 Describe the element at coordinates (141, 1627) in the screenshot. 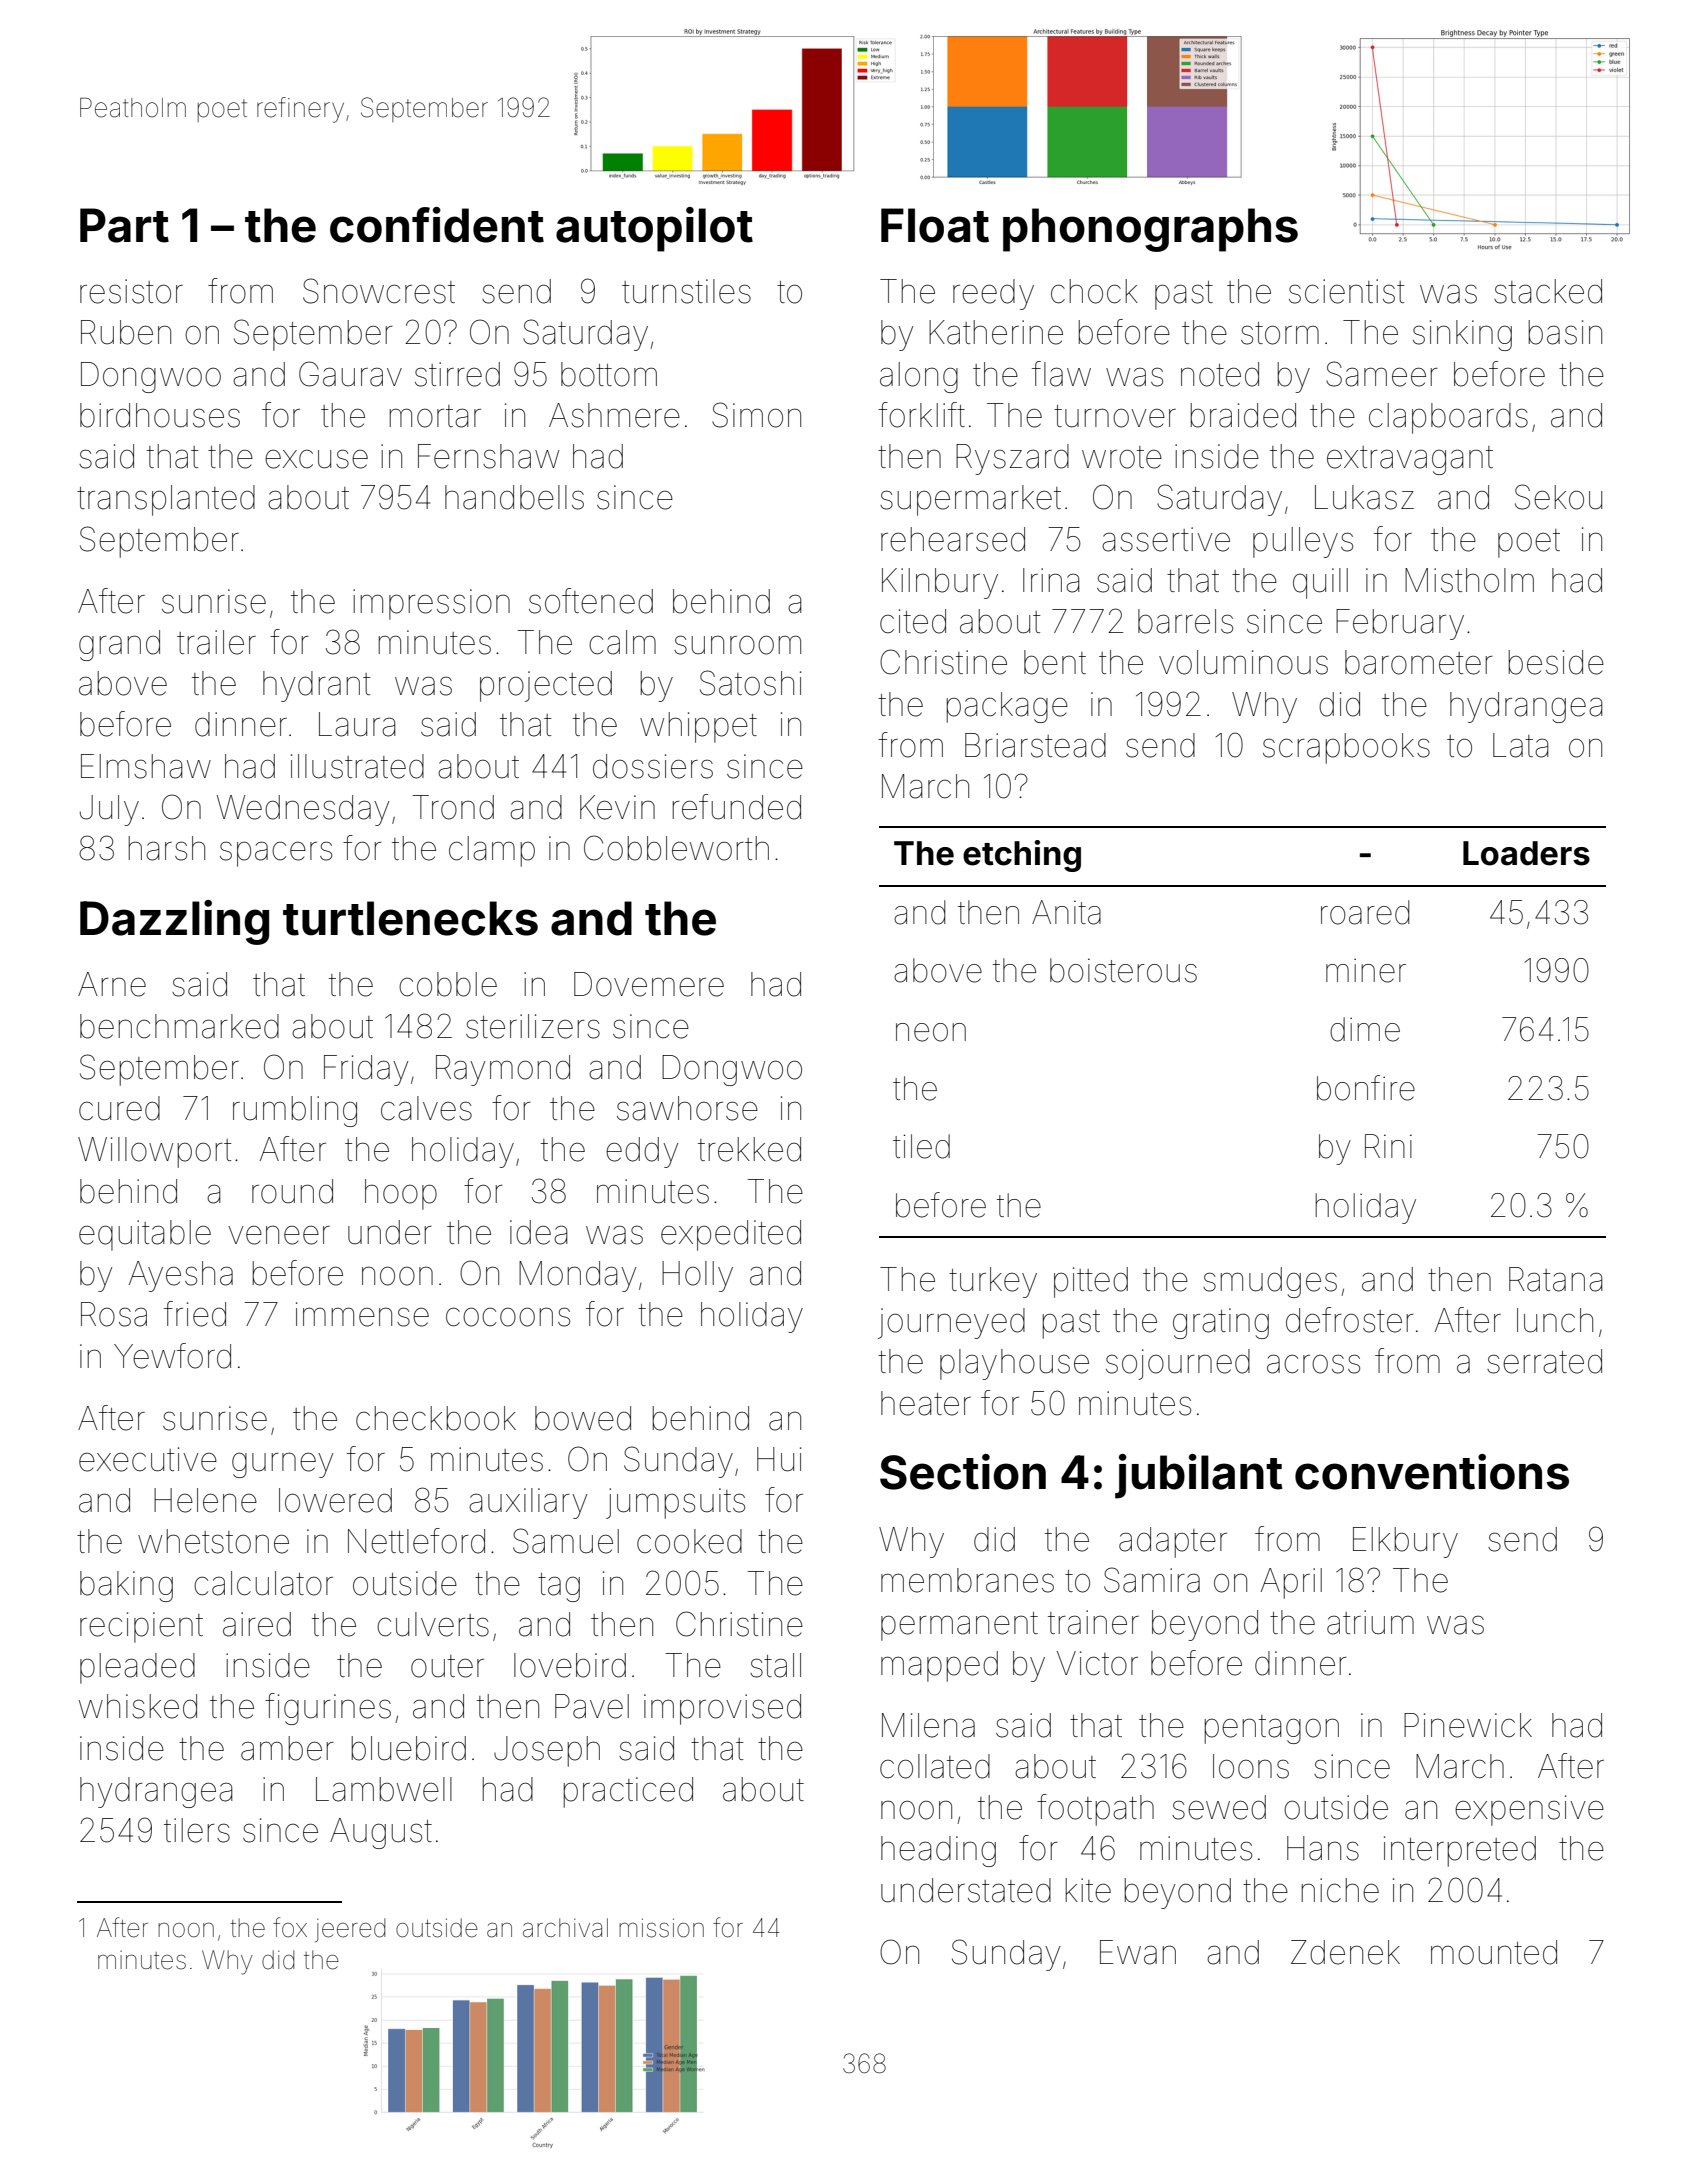

I see `recipient` at that location.
